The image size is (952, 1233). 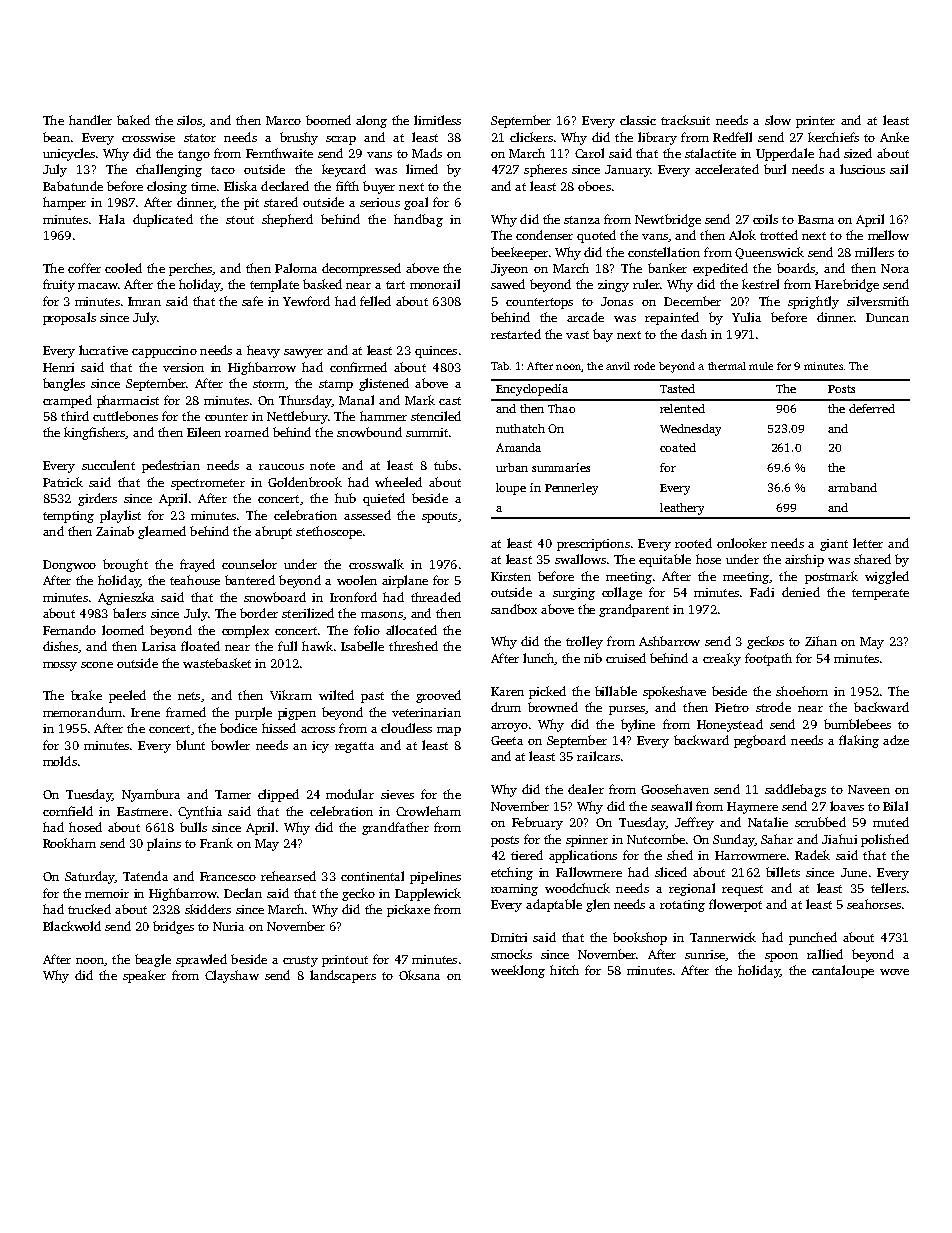 What do you see at coordinates (144, 976) in the screenshot?
I see `speaker` at bounding box center [144, 976].
